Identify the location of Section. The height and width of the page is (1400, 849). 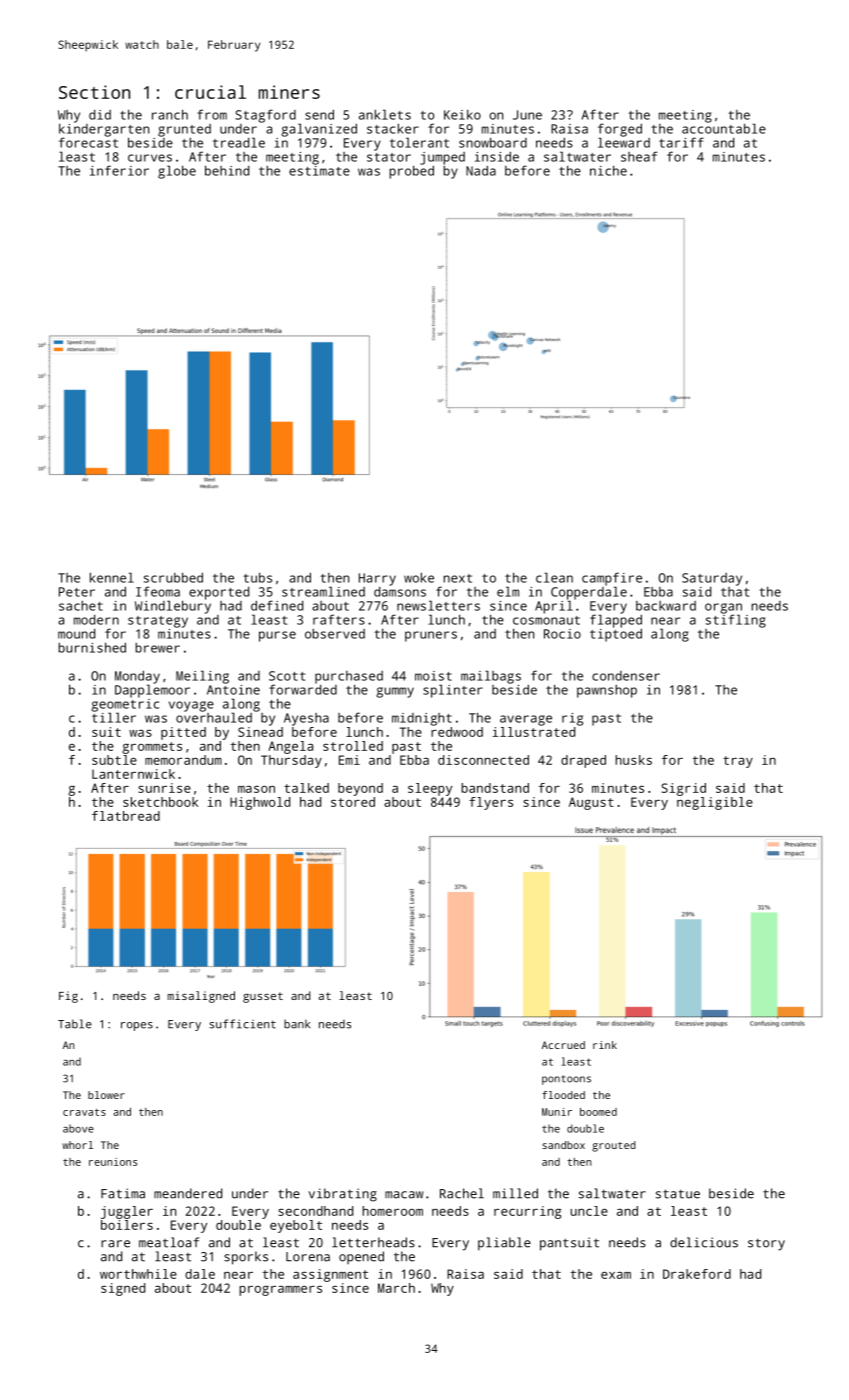
(94, 92).
